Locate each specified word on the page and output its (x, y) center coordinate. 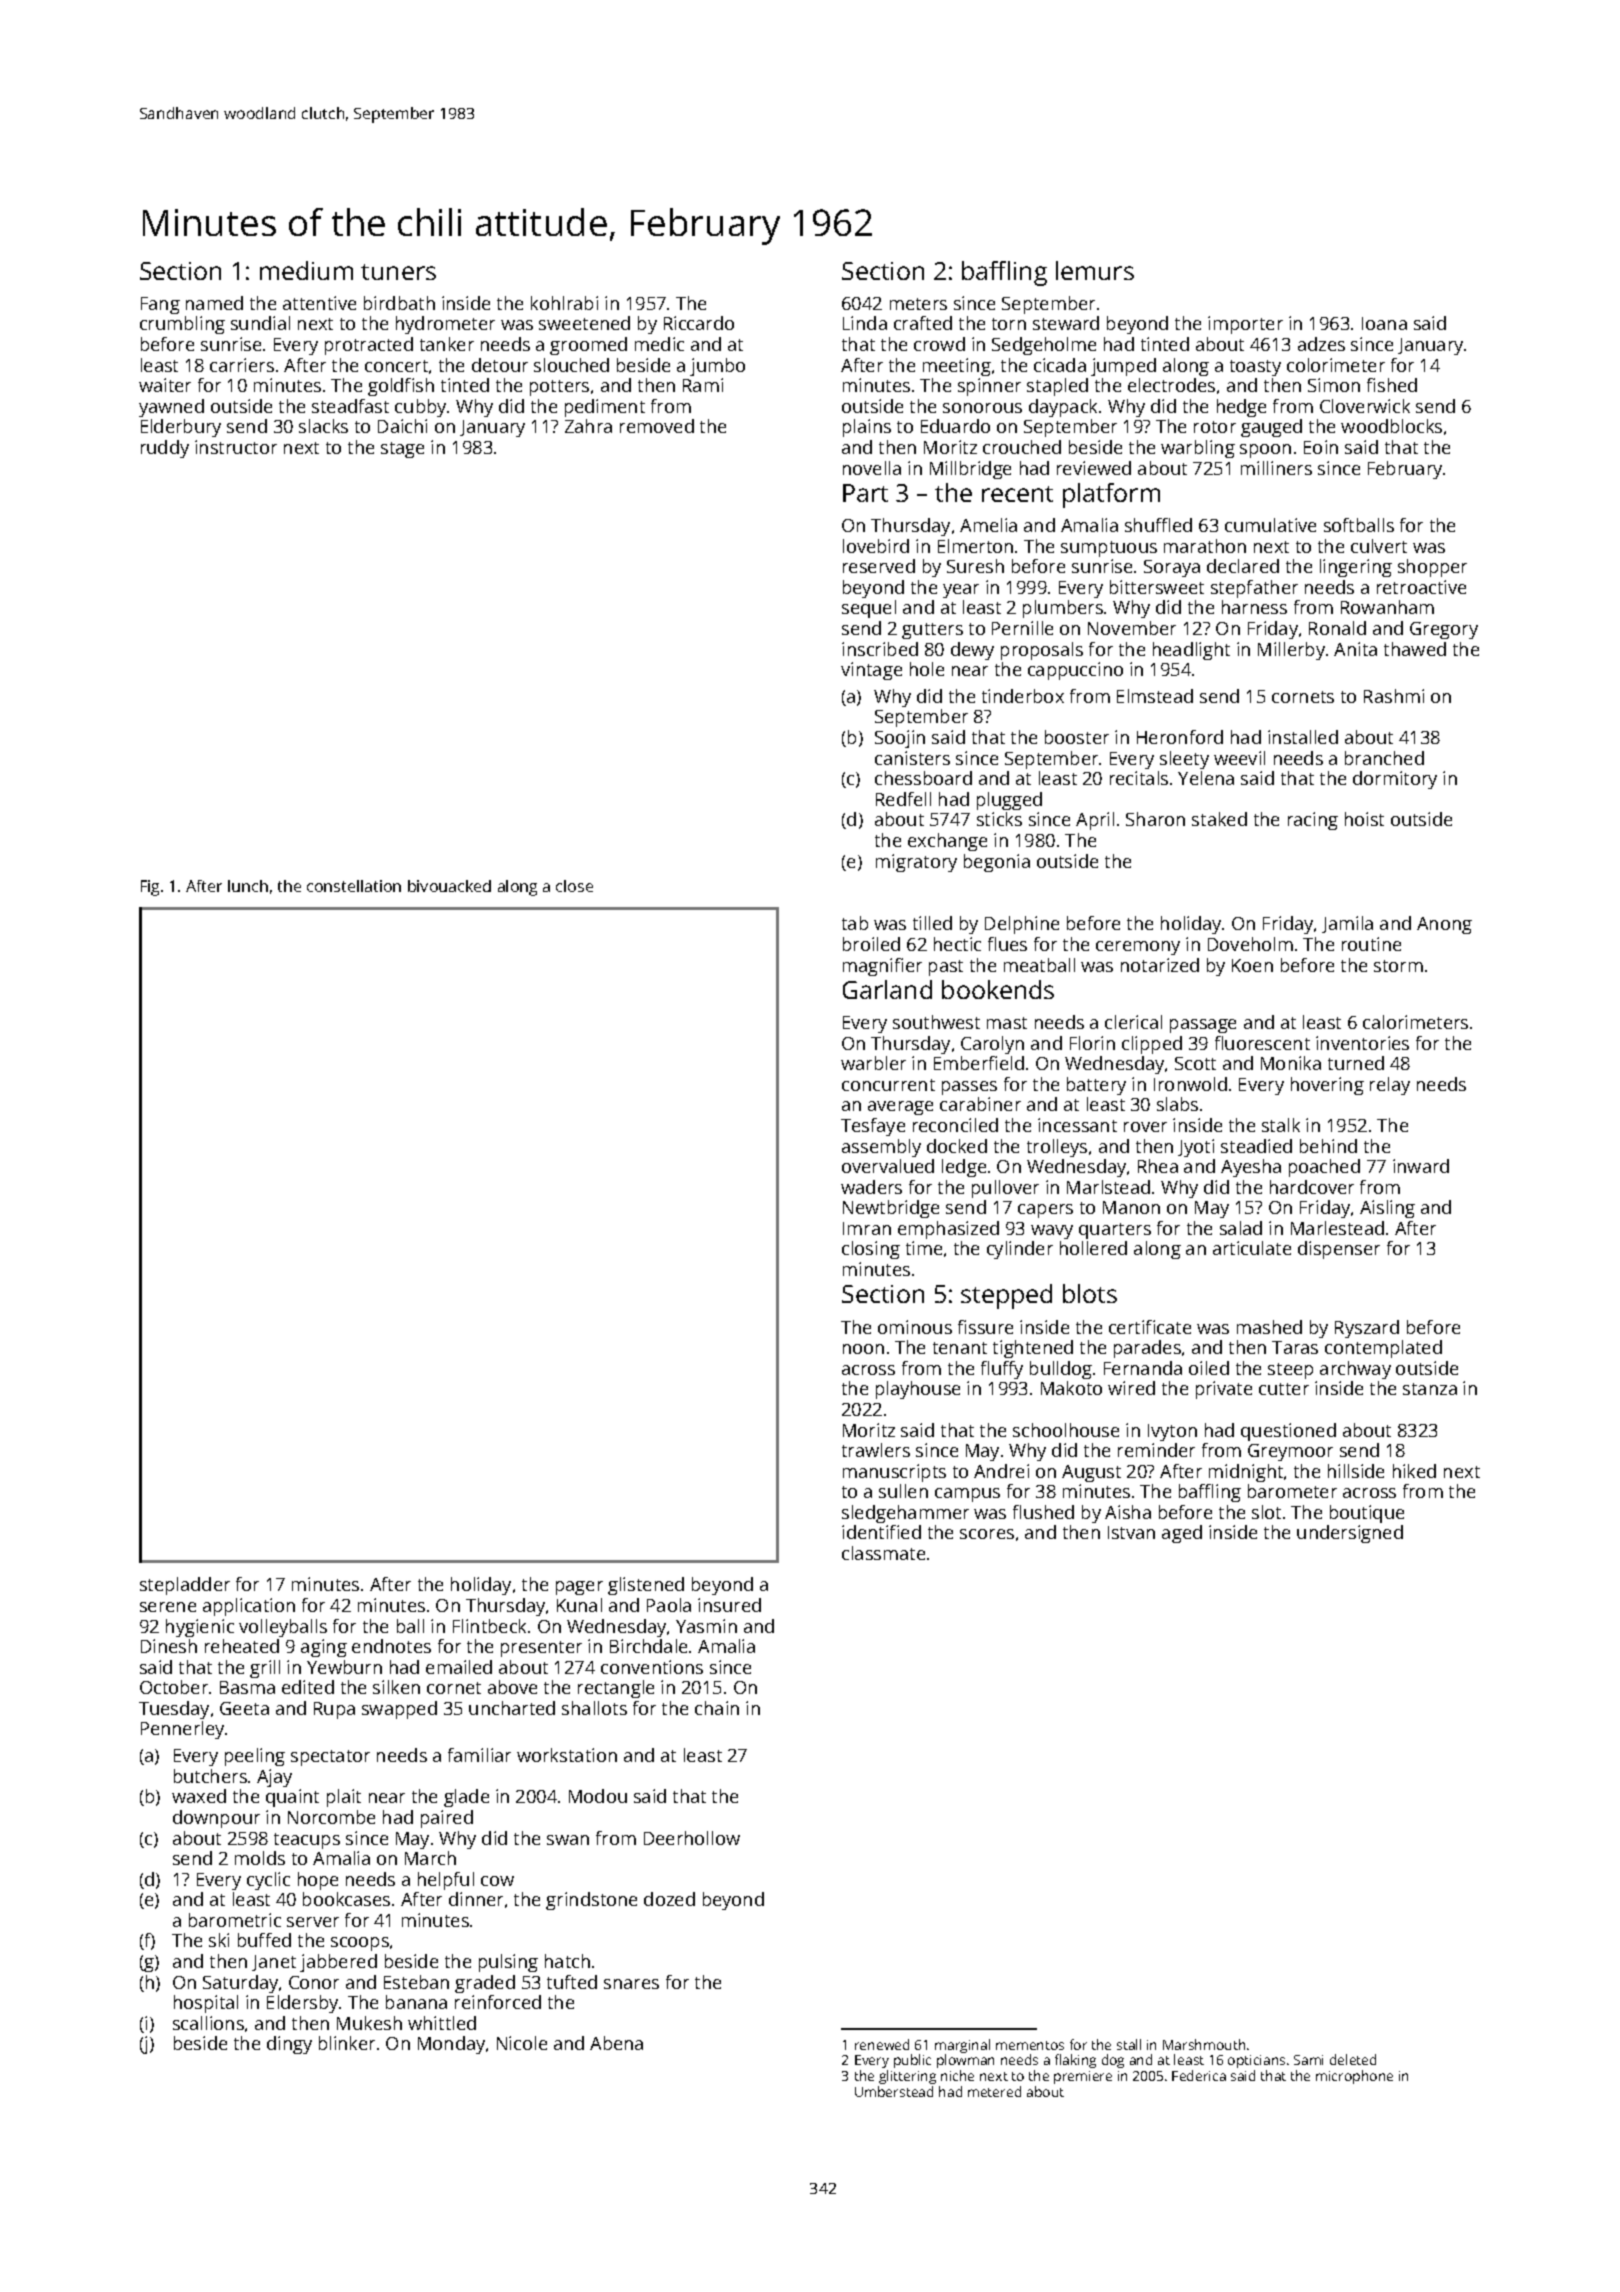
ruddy (165, 449)
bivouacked (449, 886)
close (574, 886)
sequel (869, 609)
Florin (1092, 1043)
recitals (1139, 778)
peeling (255, 1757)
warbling (1198, 449)
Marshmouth (1204, 2044)
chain (717, 1708)
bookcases (346, 1899)
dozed (669, 1899)
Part (865, 493)
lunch (248, 886)
